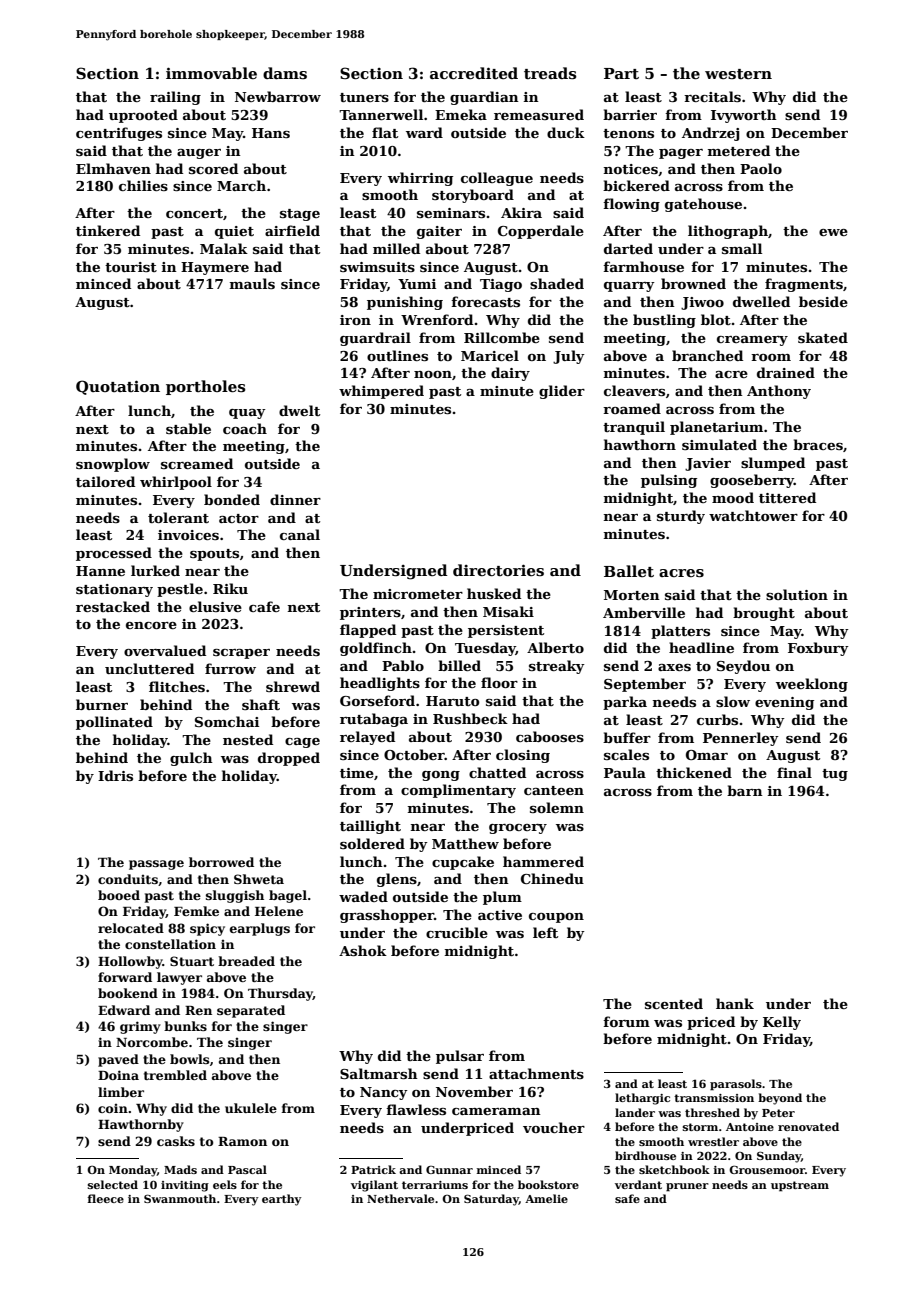 Image resolution: width=924 pixels, height=1308 pixels. I want to click on Swanmouth, so click(180, 1198).
